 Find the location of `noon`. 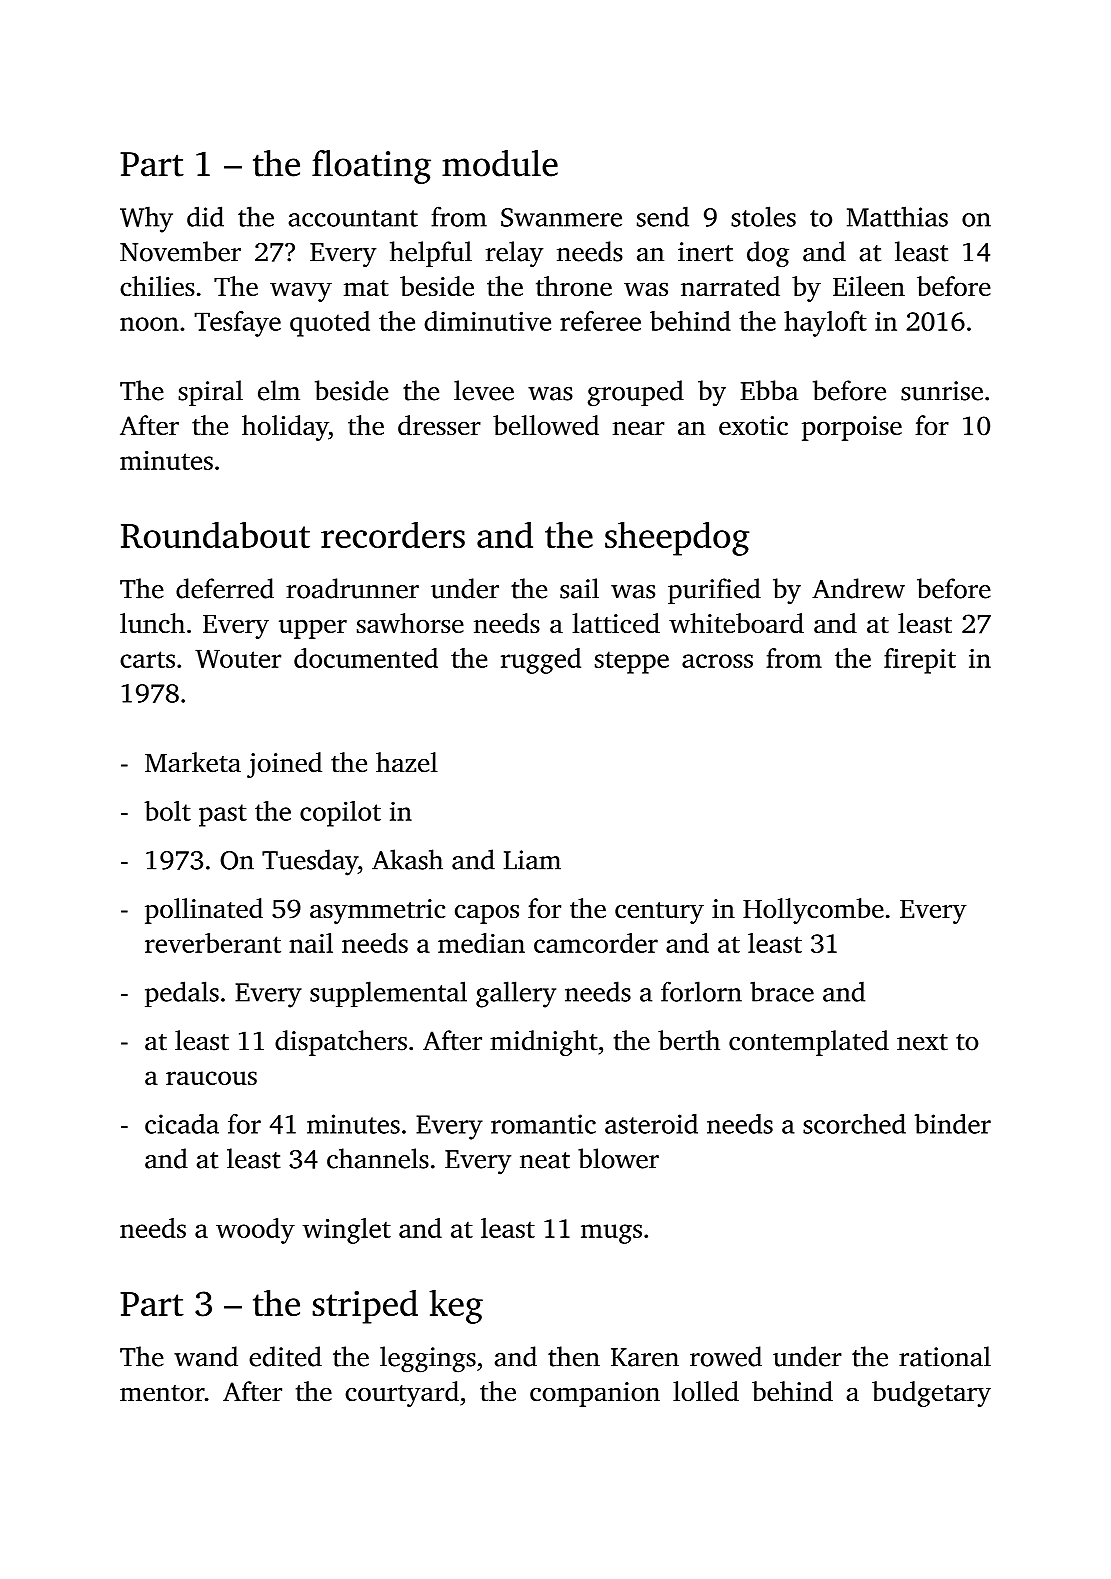

noon is located at coordinates (149, 324).
